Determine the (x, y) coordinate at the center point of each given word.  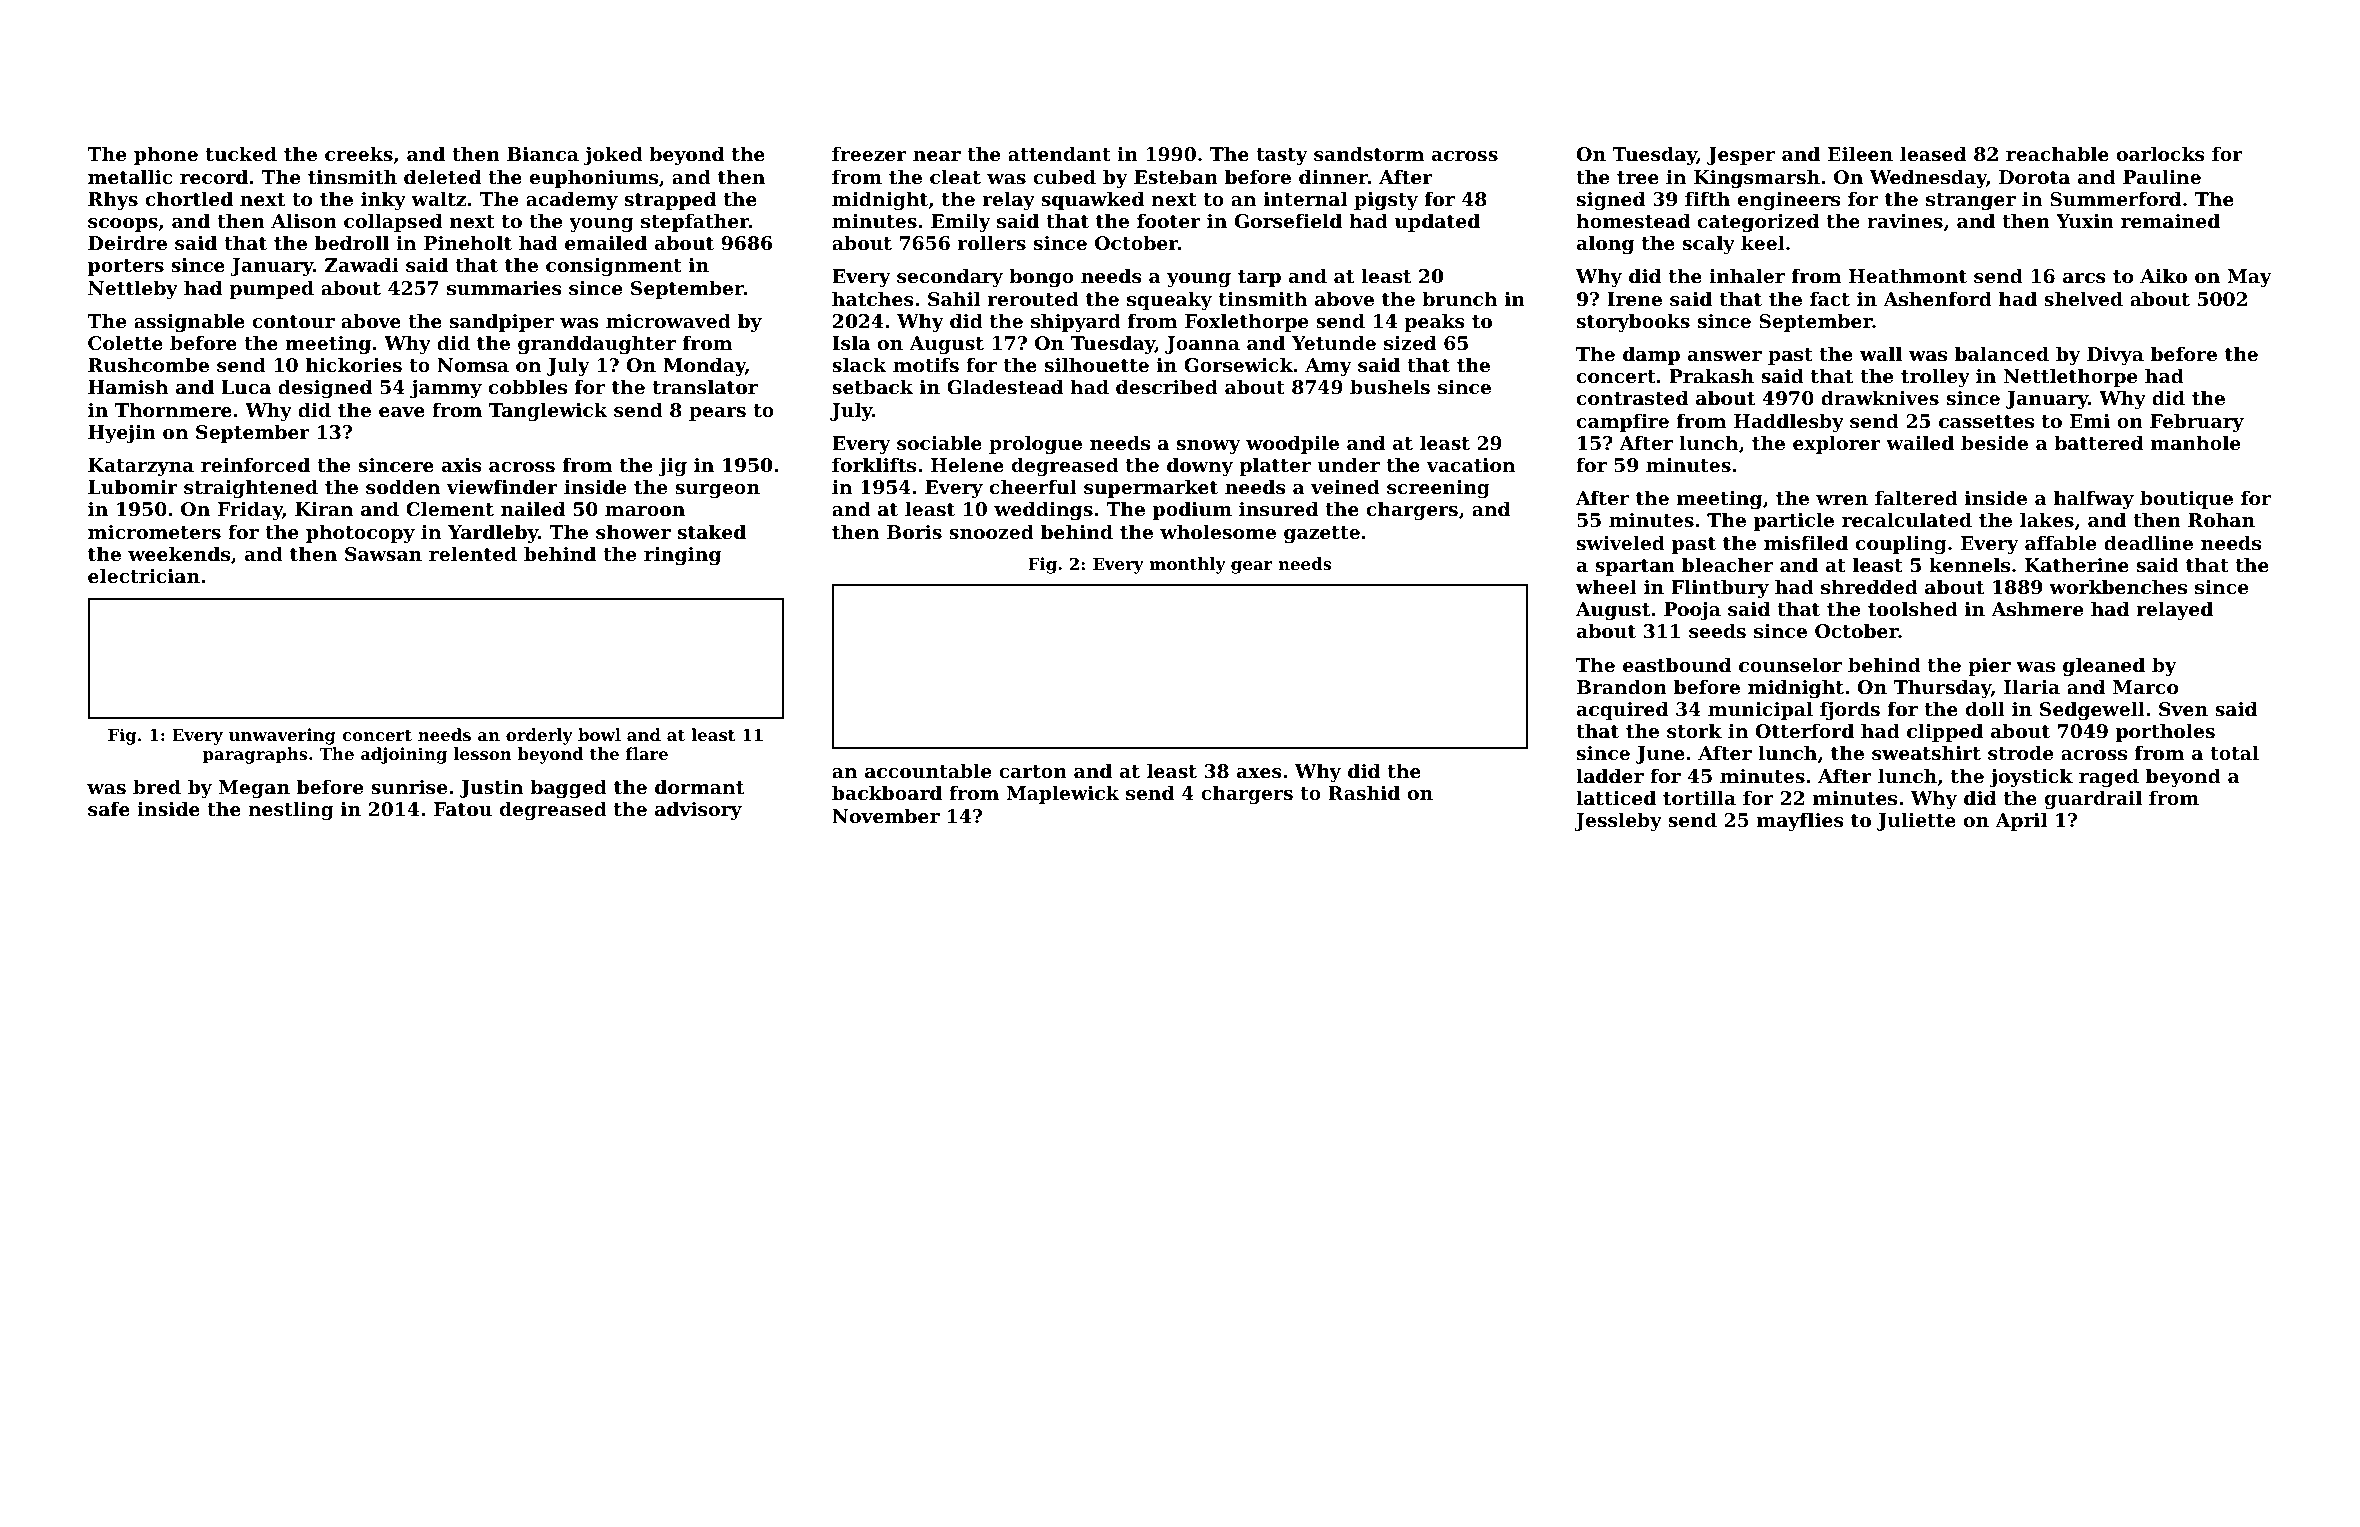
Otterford (1805, 731)
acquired (1622, 710)
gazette (1322, 534)
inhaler (1747, 275)
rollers (992, 242)
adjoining (404, 755)
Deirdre (127, 242)
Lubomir (133, 486)
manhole (2195, 442)
